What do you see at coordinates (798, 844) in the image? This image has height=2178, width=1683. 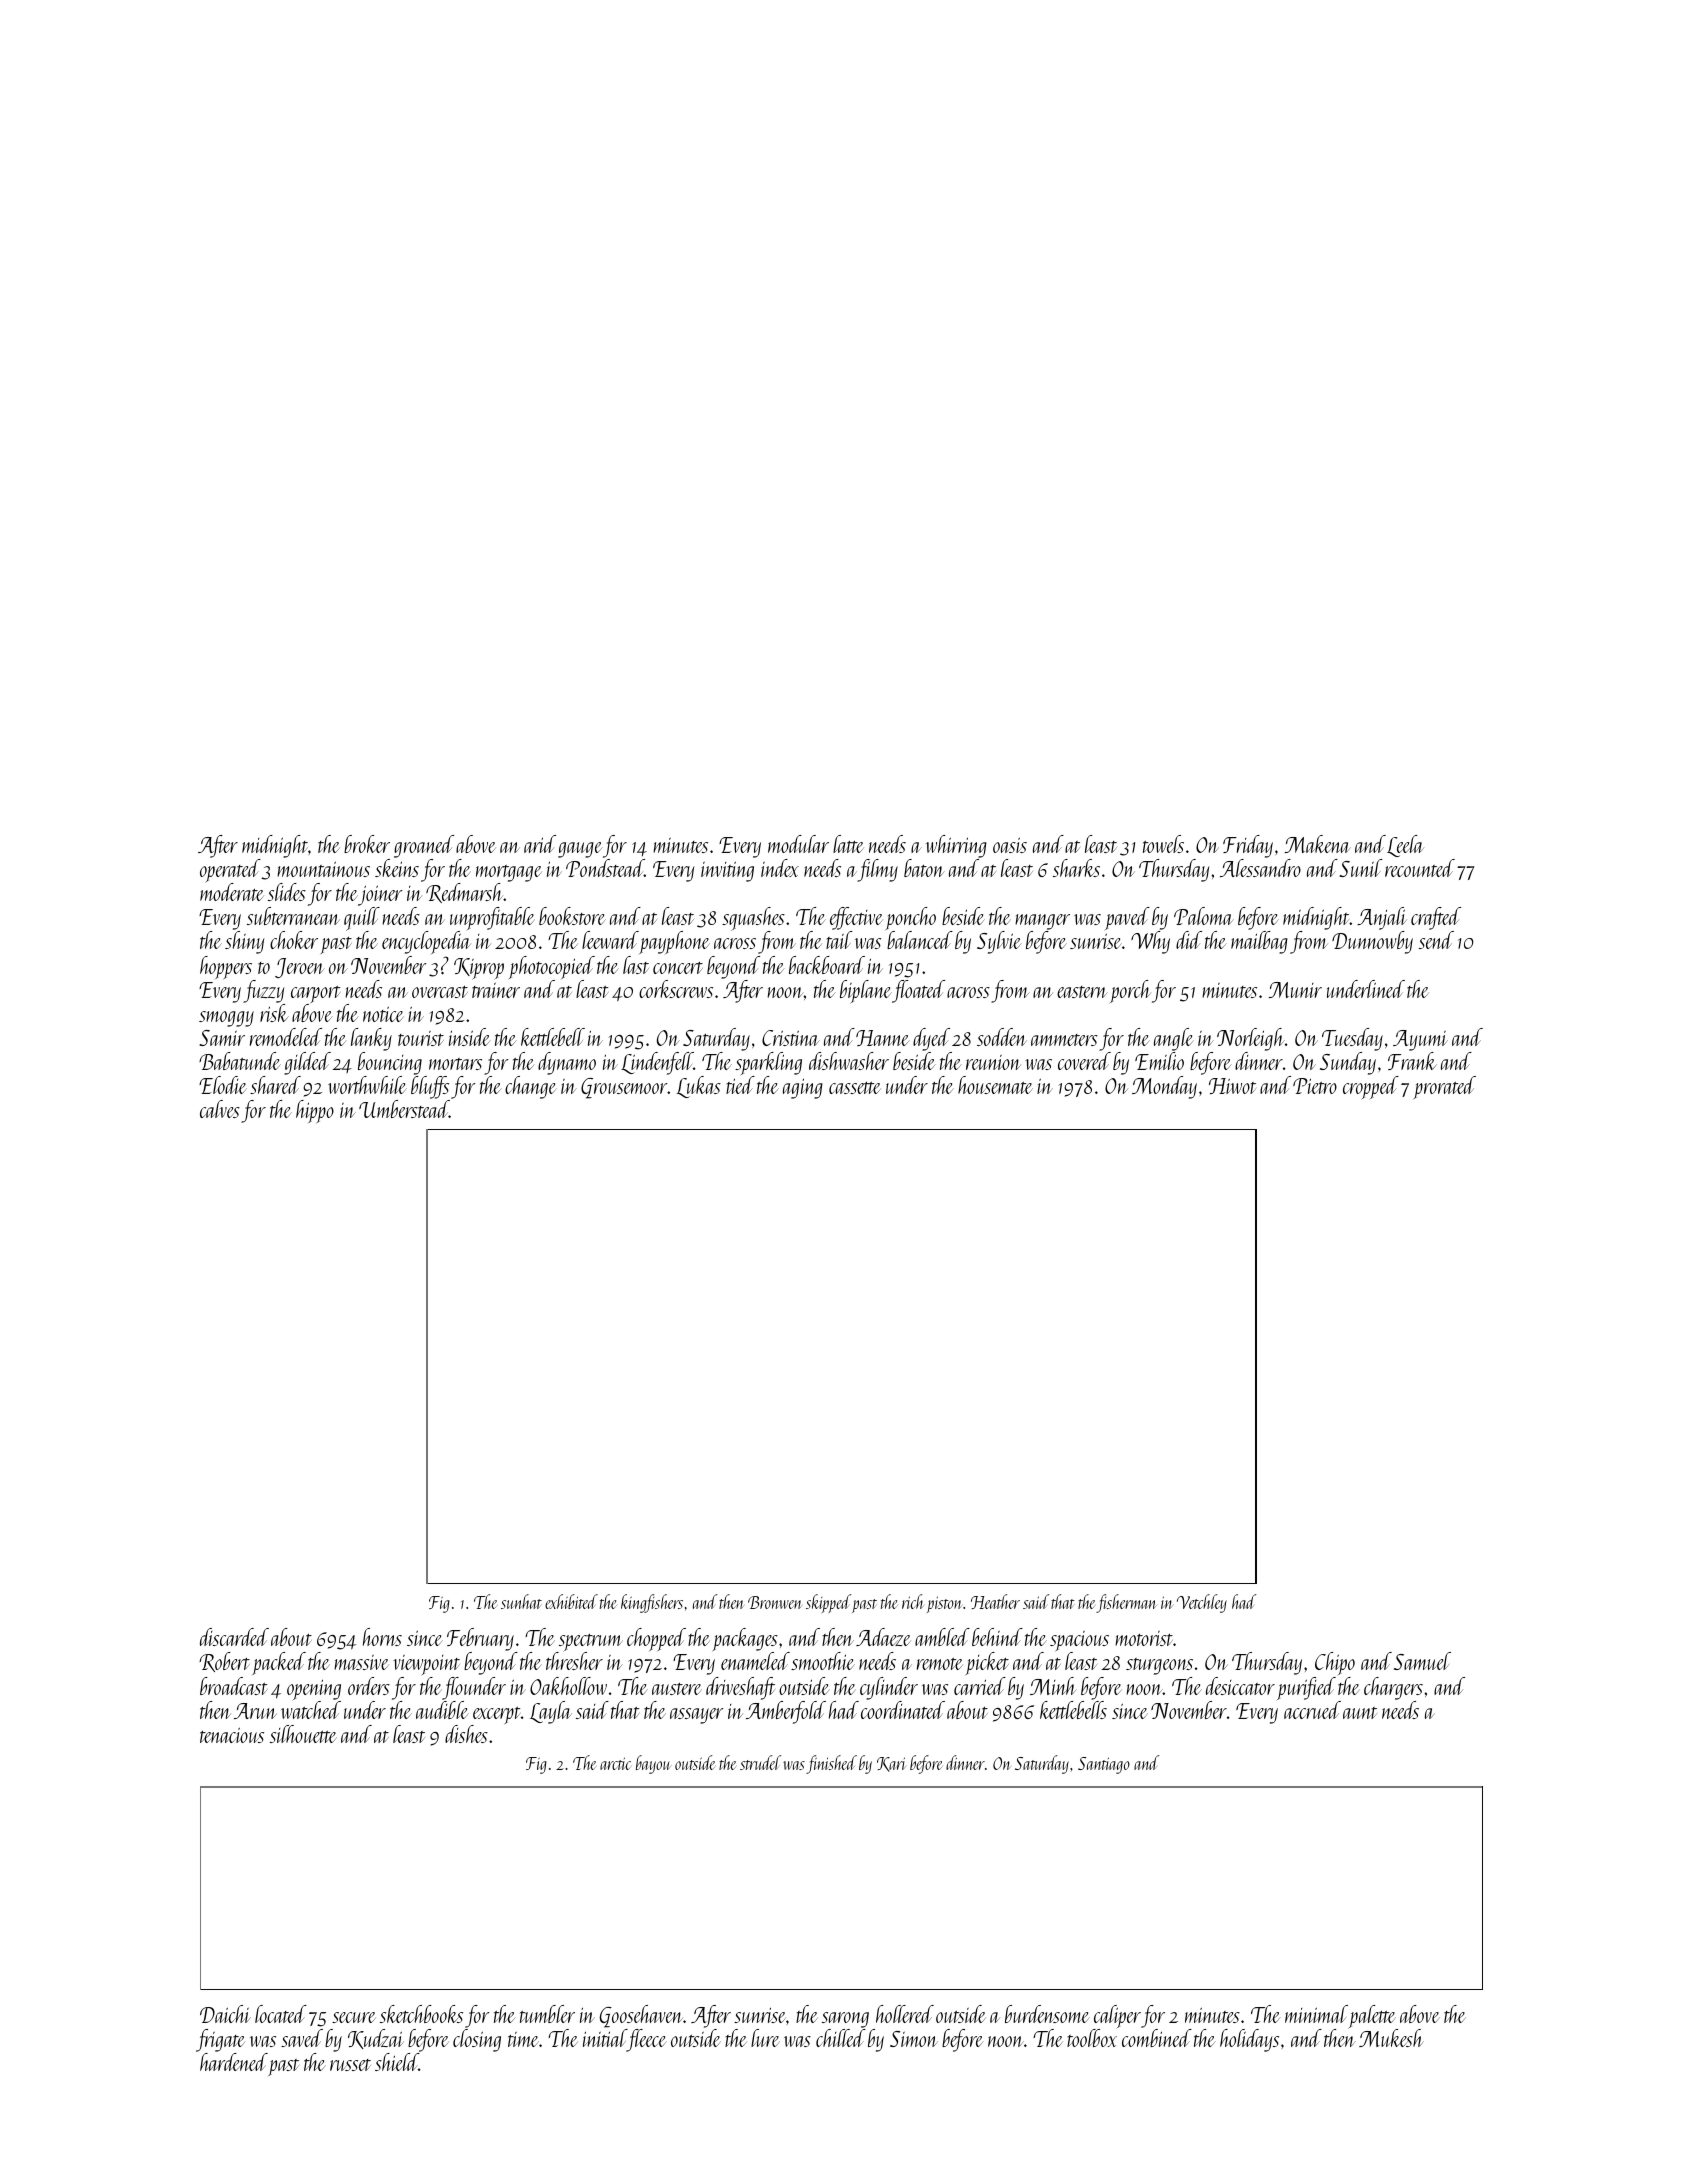 I see `modular` at bounding box center [798, 844].
